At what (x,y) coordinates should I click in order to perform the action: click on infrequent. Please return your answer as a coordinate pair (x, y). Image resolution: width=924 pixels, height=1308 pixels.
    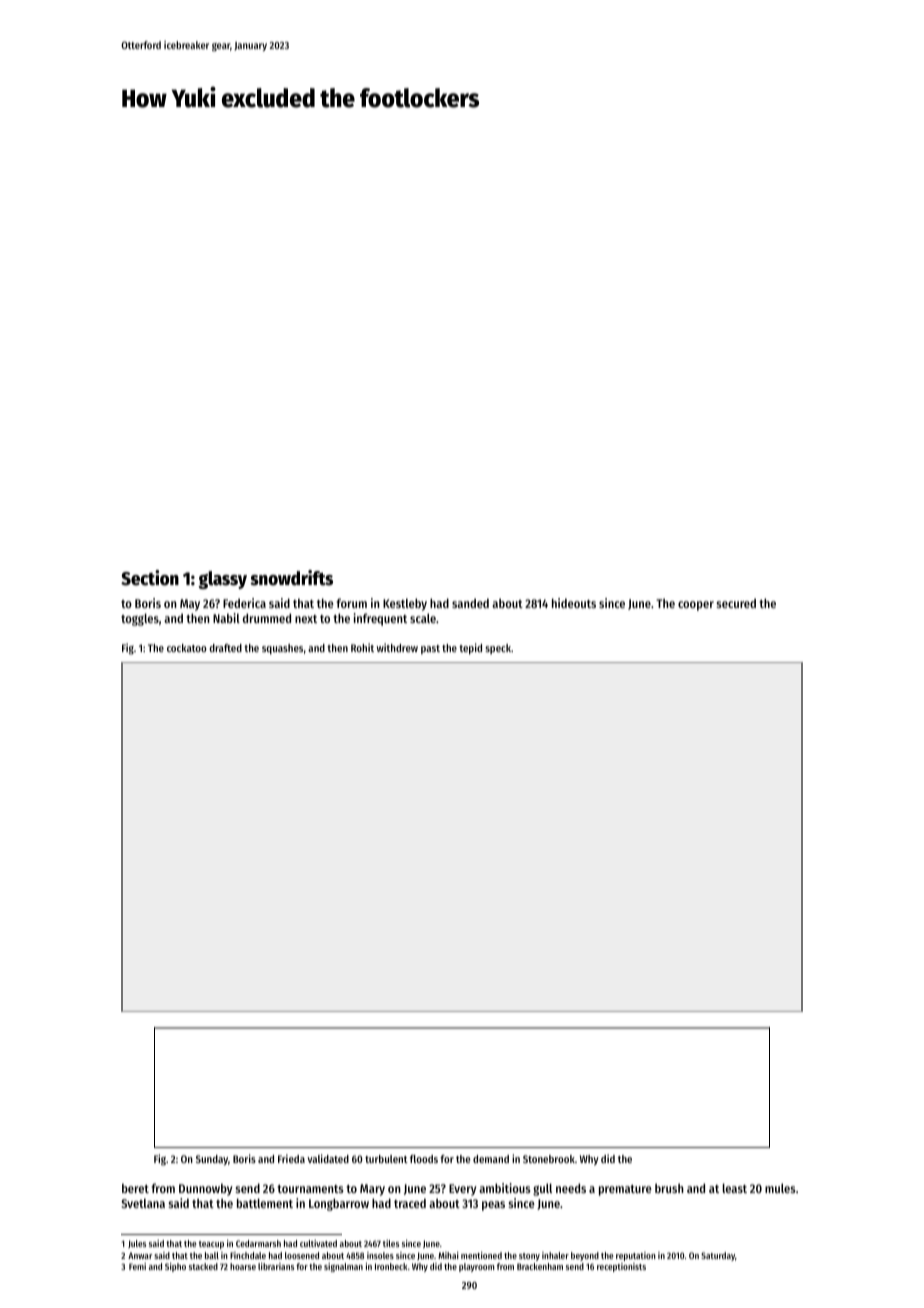
    Looking at the image, I should click on (380, 619).
